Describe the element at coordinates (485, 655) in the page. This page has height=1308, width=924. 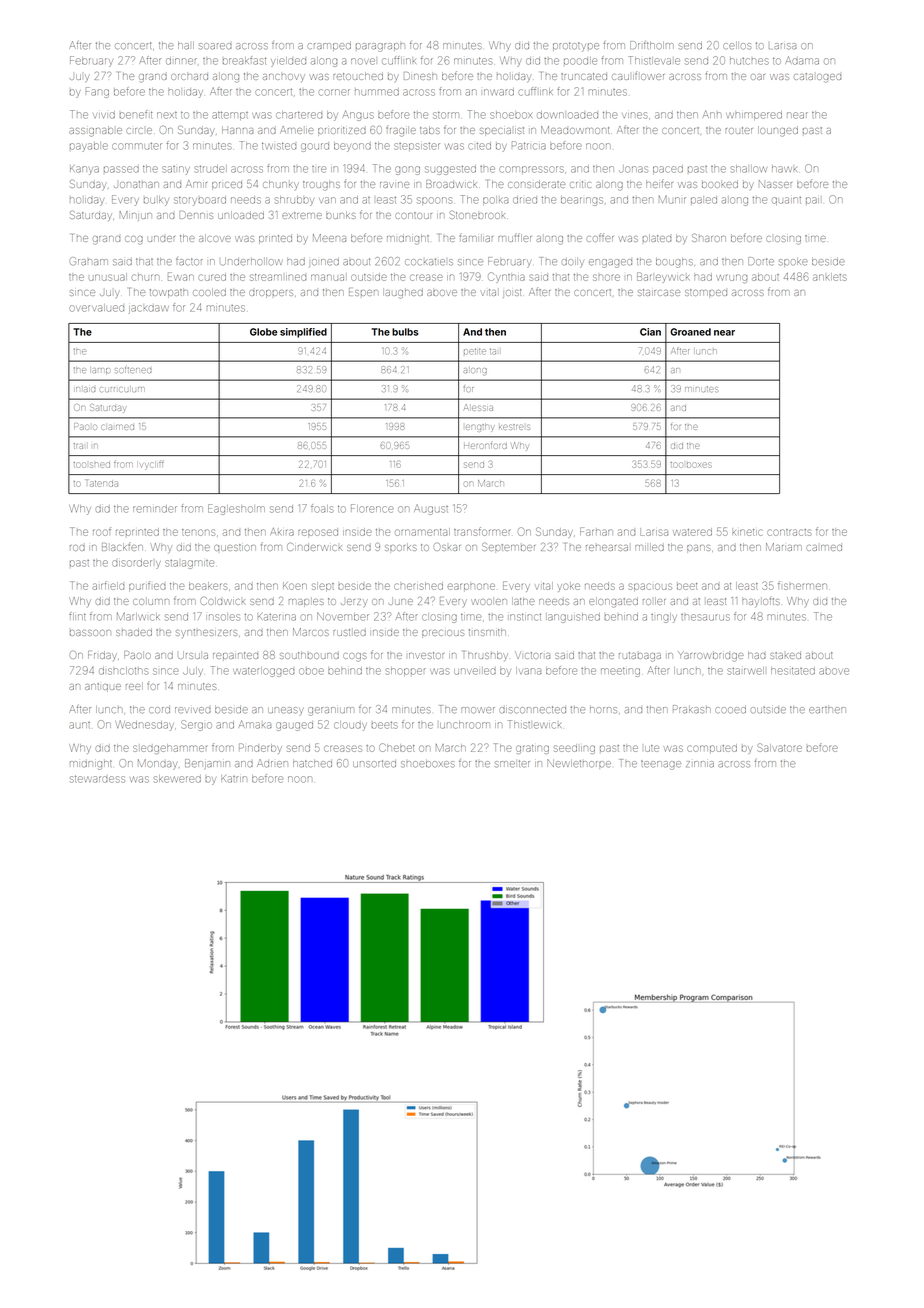
I see `Thrushby` at that location.
